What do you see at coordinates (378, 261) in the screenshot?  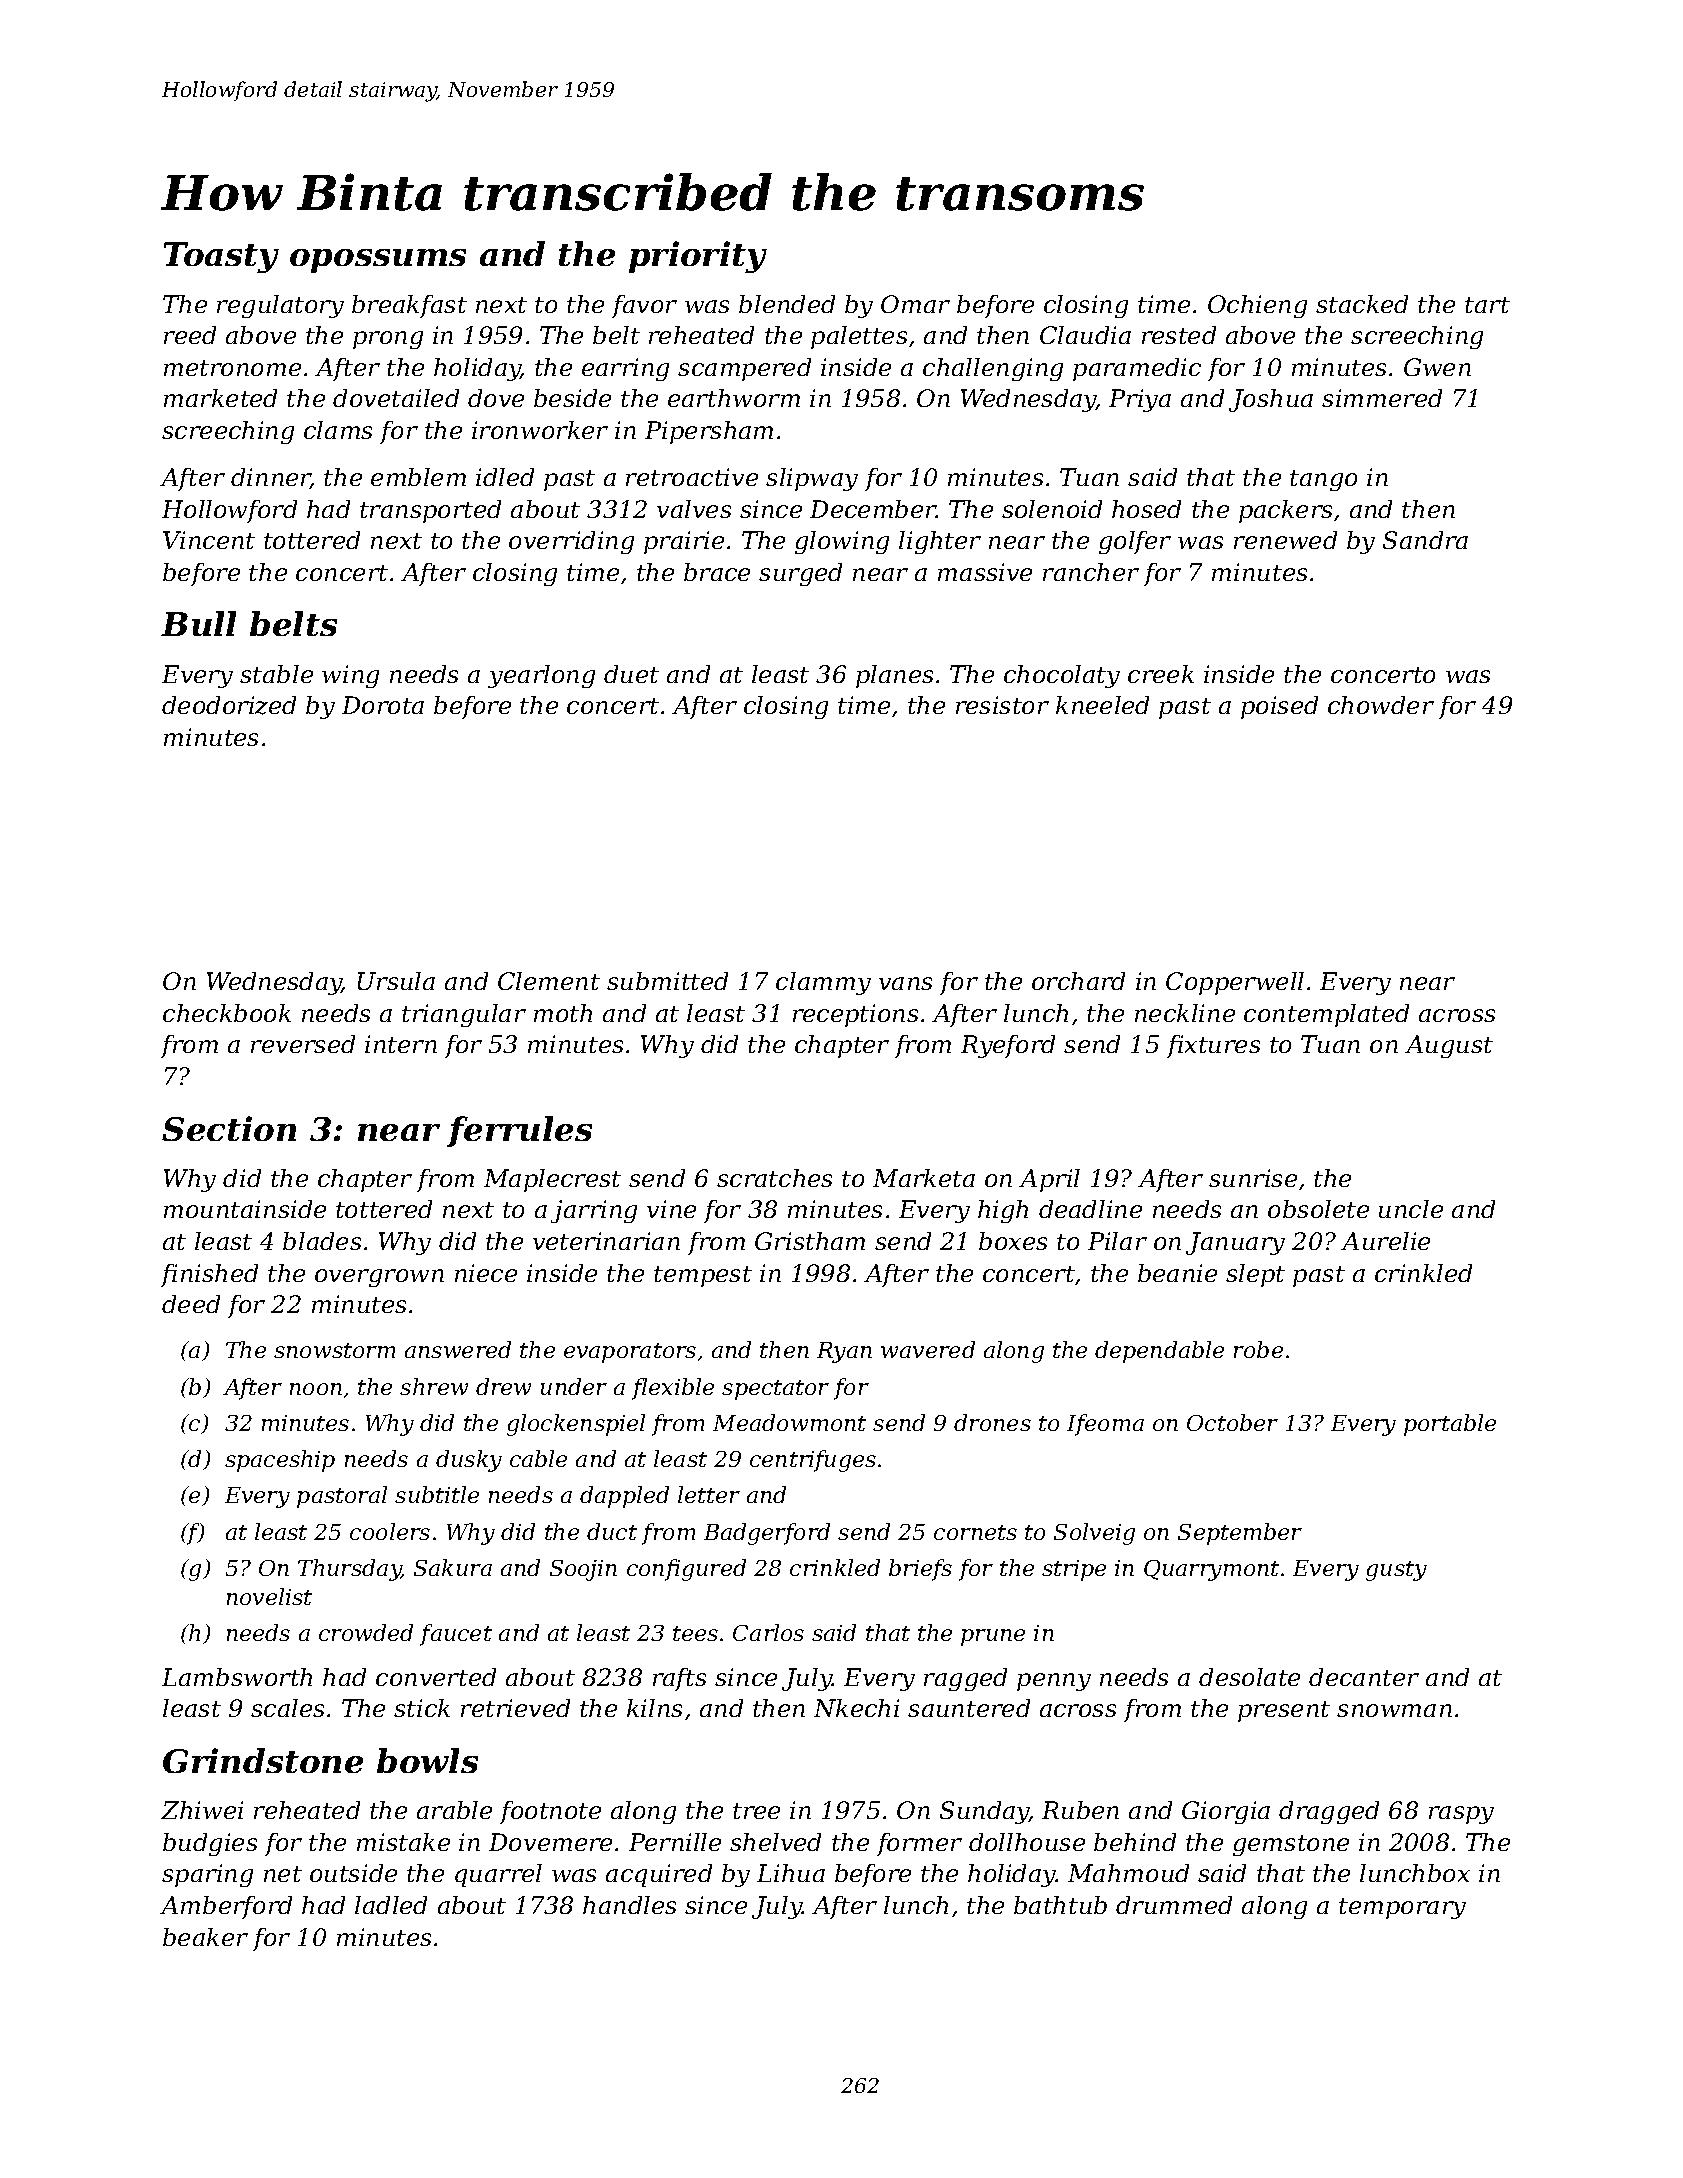 I see `opossums` at bounding box center [378, 261].
